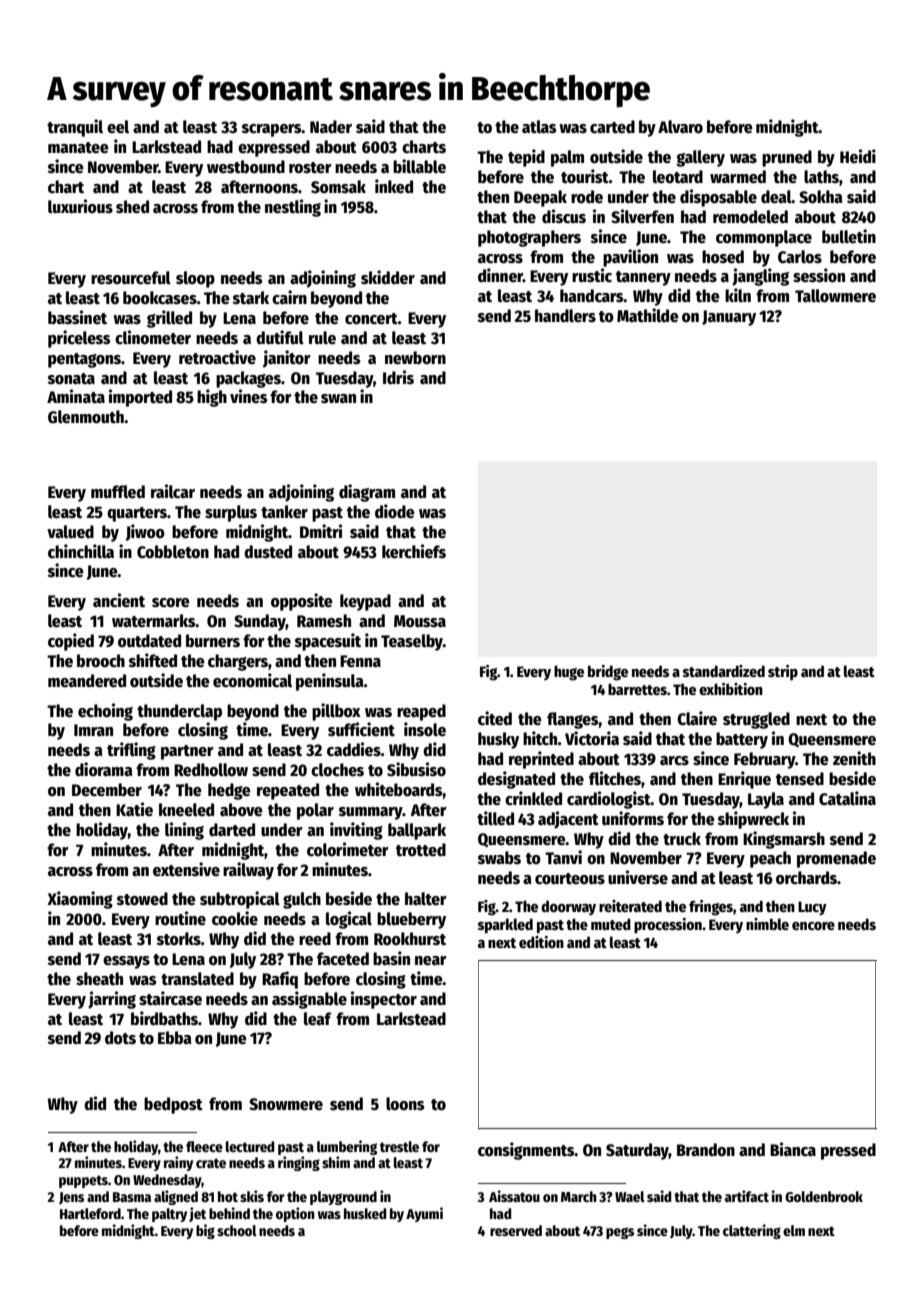  What do you see at coordinates (241, 810) in the screenshot?
I see `above` at bounding box center [241, 810].
